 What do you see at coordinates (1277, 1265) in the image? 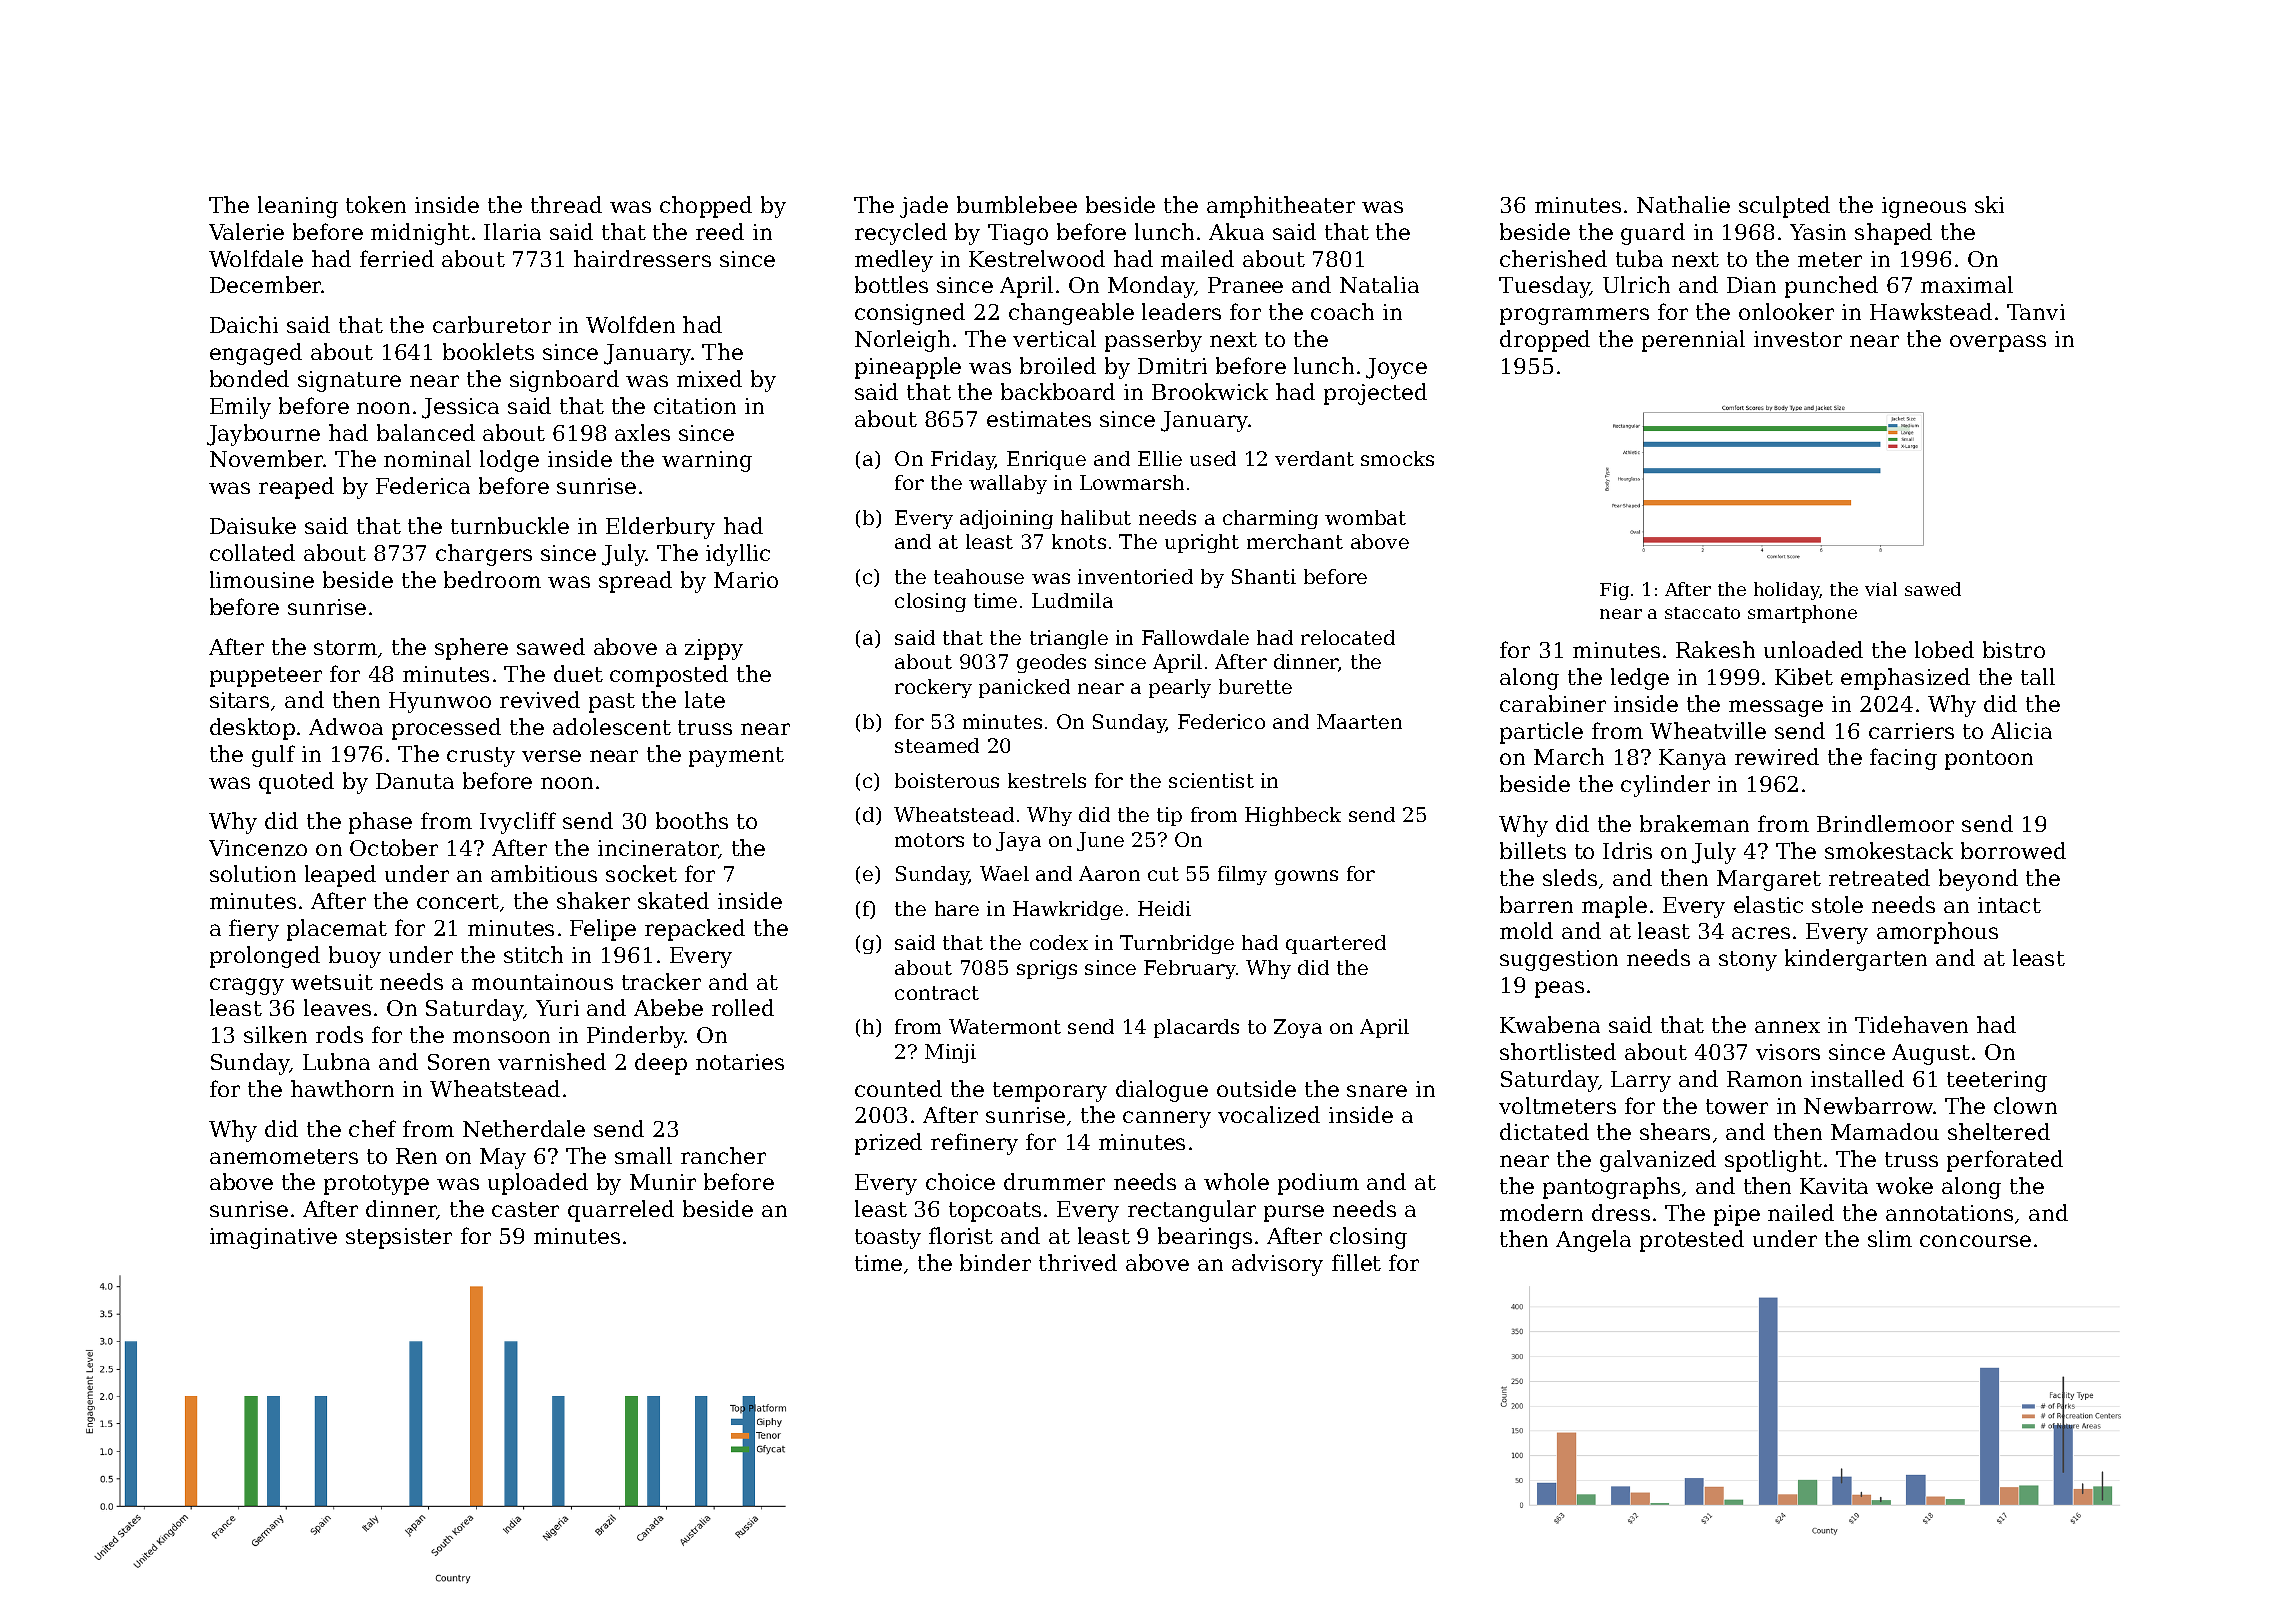
I see `advisory` at bounding box center [1277, 1265].
